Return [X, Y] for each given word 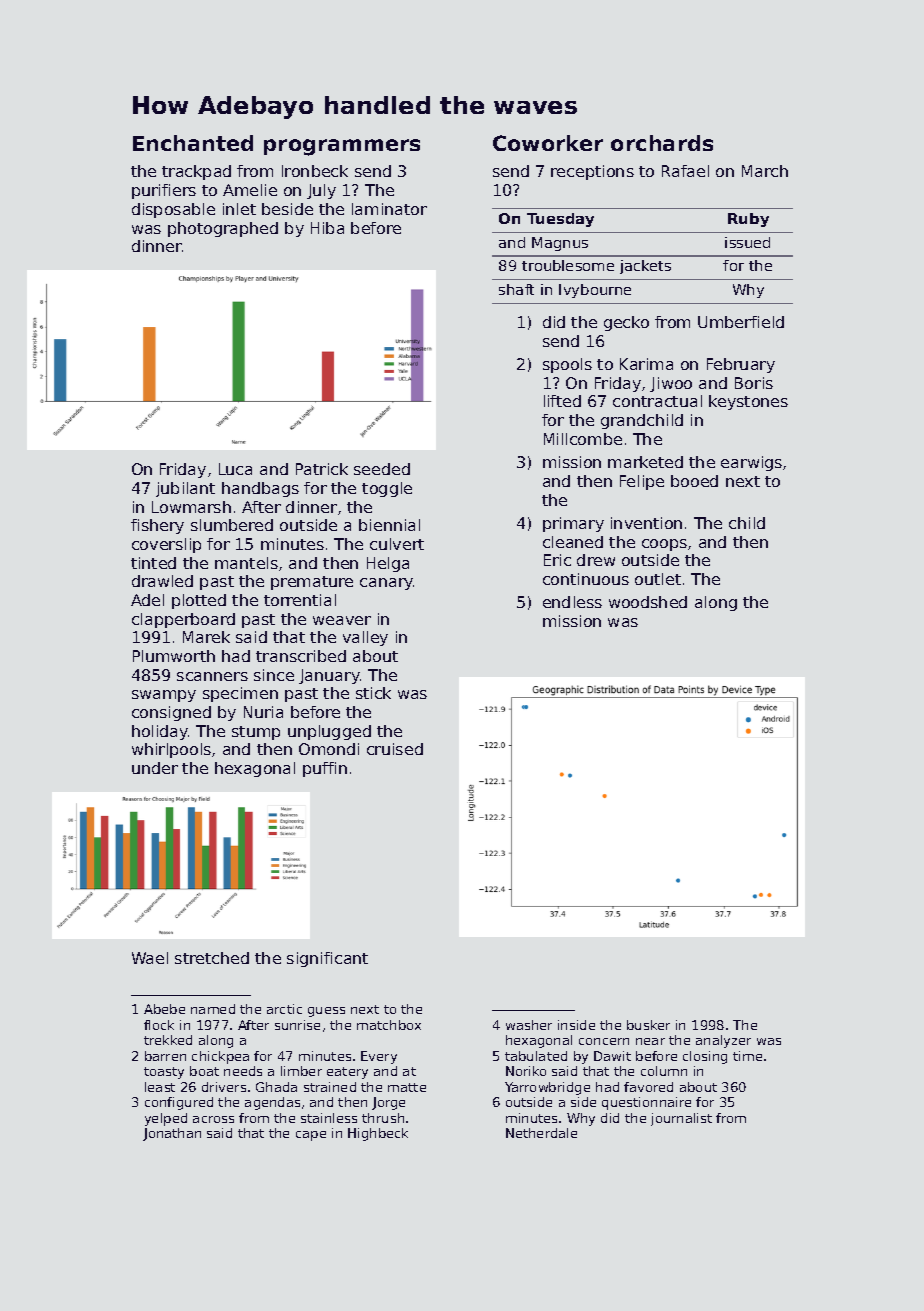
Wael [150, 958]
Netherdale [541, 1133]
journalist [681, 1119]
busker [648, 1025]
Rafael [685, 171]
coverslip [166, 545]
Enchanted [193, 143]
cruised [395, 749]
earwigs [751, 463]
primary [573, 524]
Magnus [560, 244]
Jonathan [172, 1134]
